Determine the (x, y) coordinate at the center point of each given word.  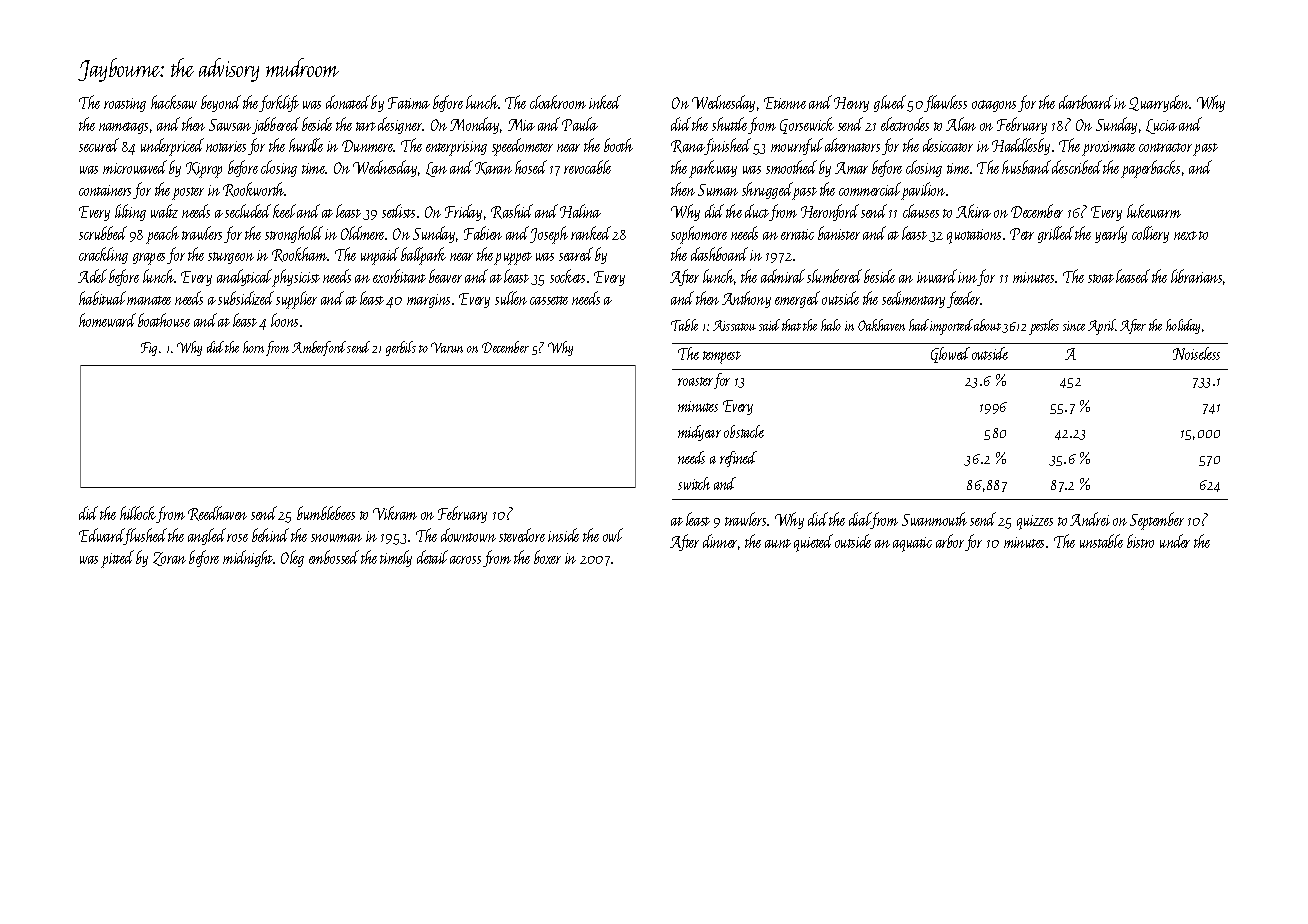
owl (613, 535)
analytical (245, 278)
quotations (974, 236)
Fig (149, 349)
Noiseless (1196, 353)
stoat (1101, 278)
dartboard (1086, 102)
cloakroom (558, 102)
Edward (102, 536)
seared (576, 254)
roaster (695, 381)
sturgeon (231, 258)
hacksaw (174, 102)
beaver (445, 276)
